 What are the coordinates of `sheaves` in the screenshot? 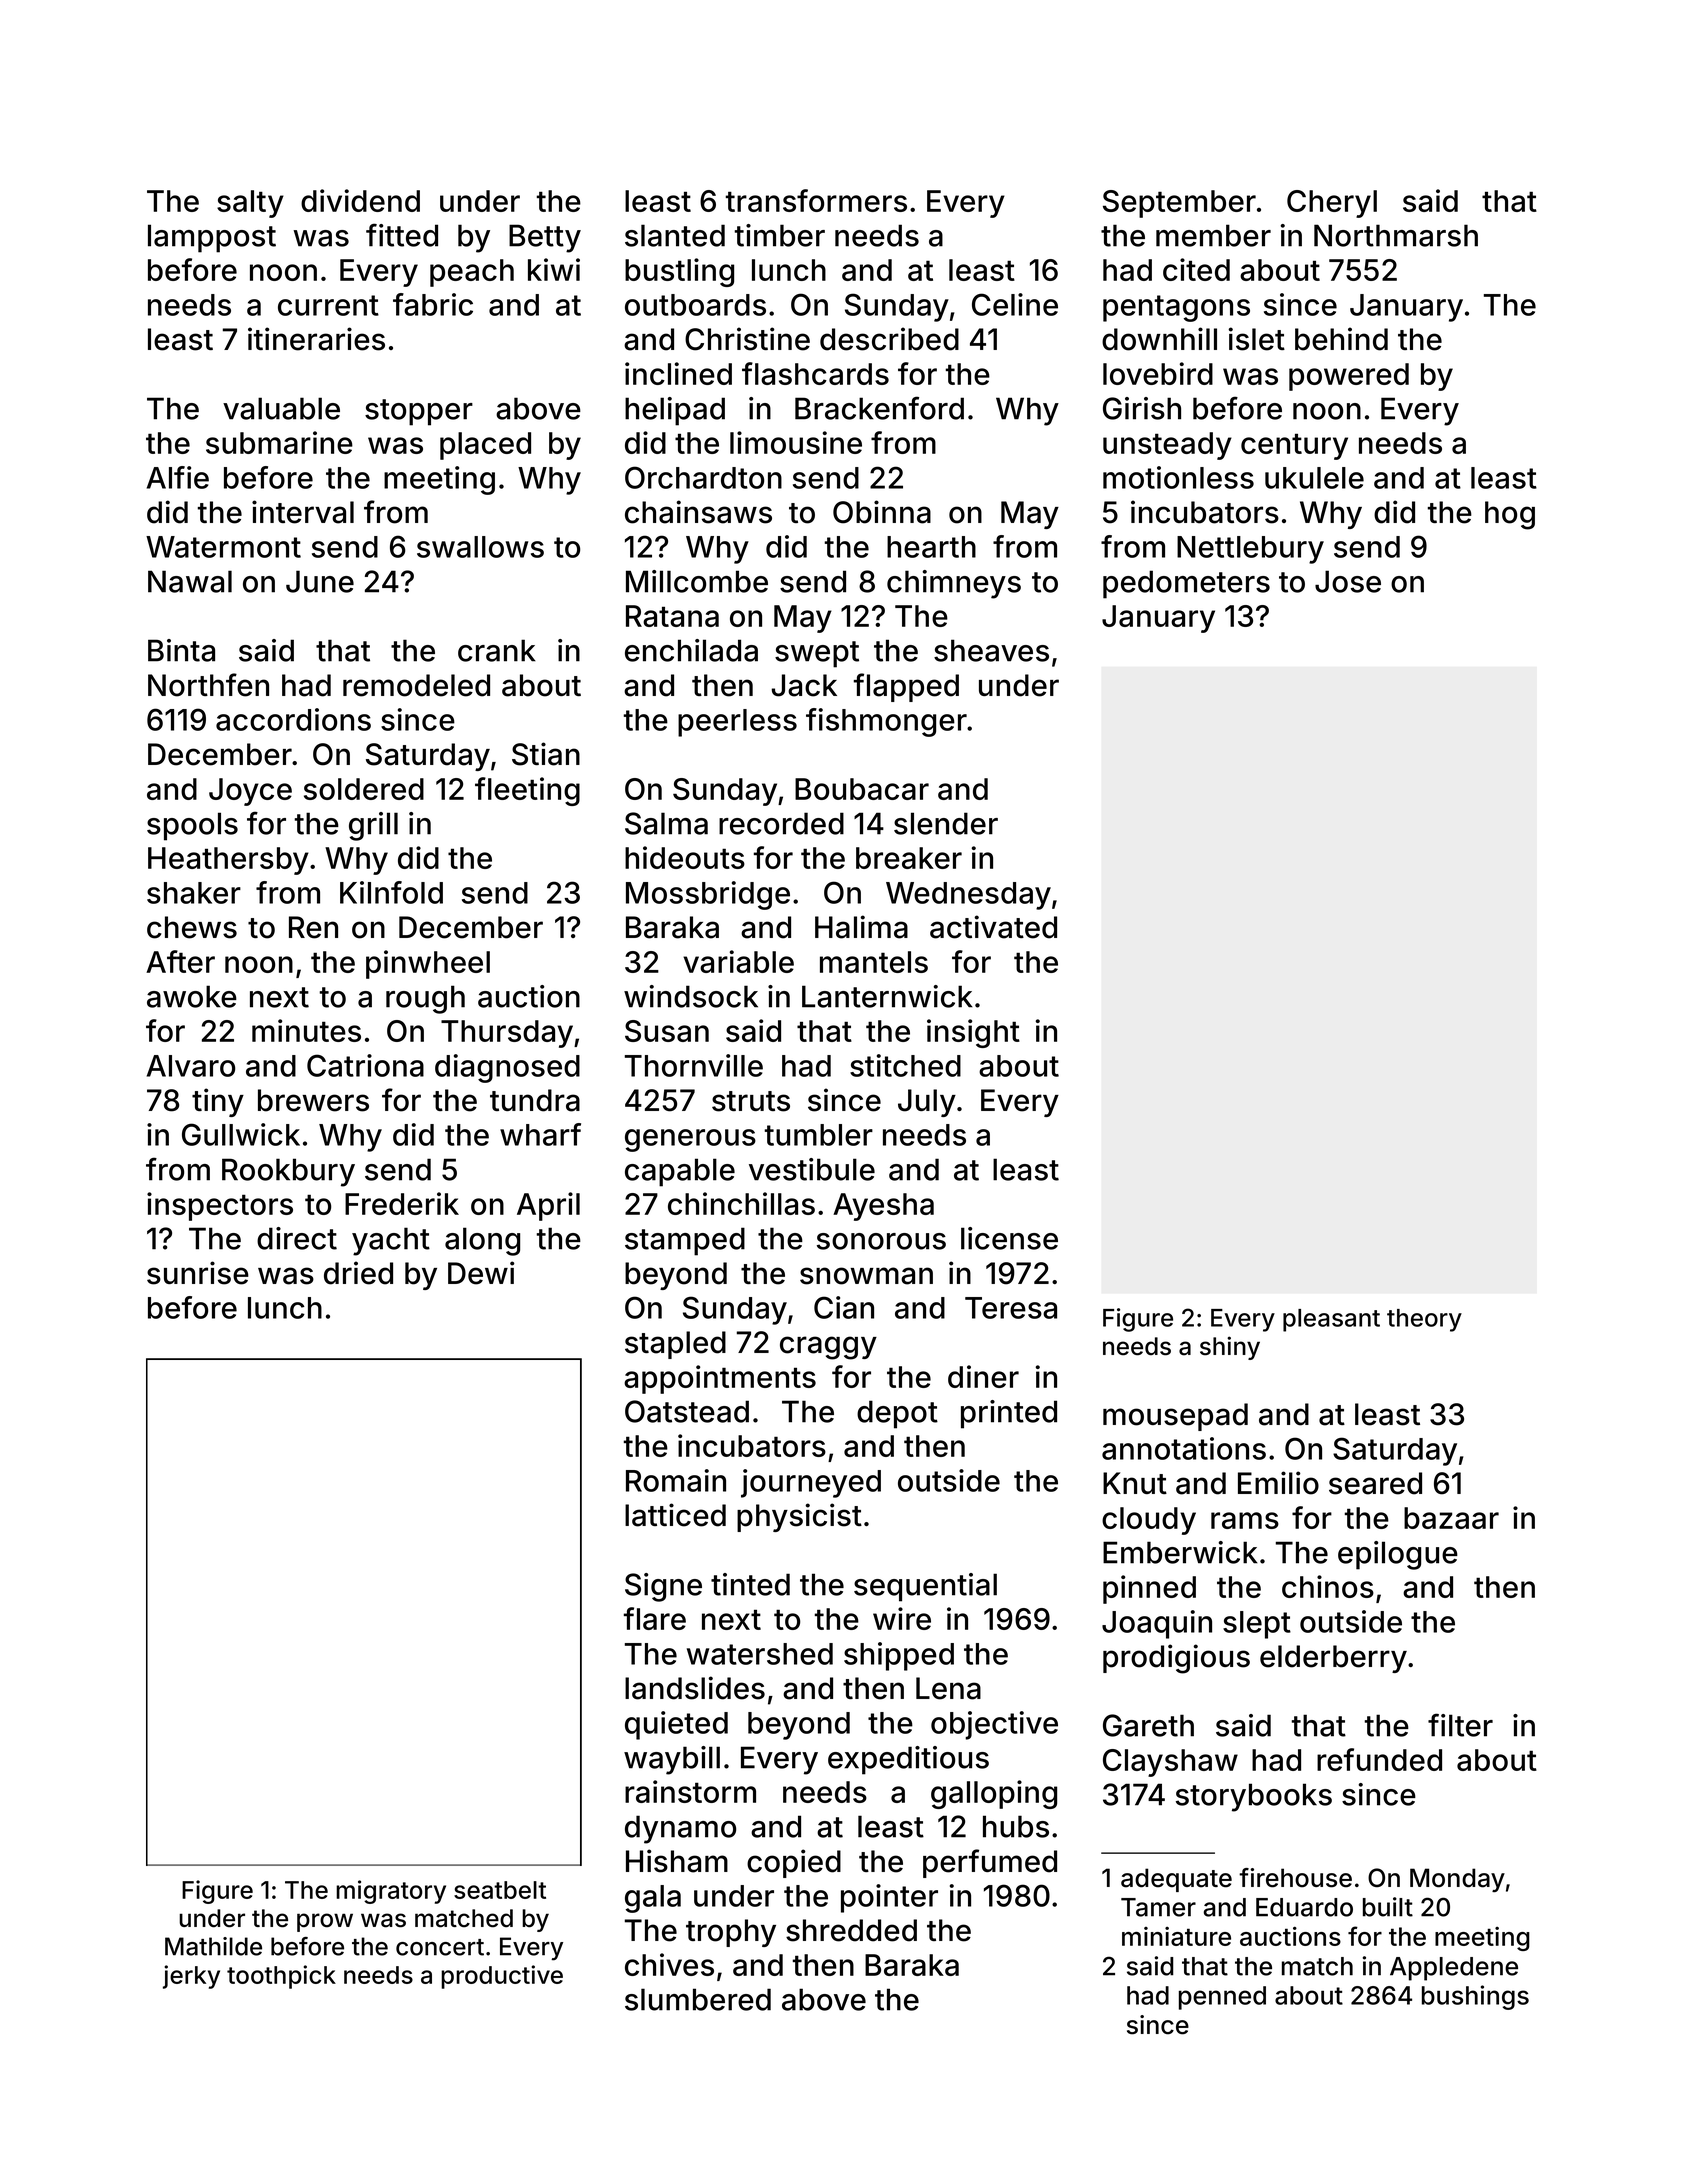 It's located at (991, 650).
